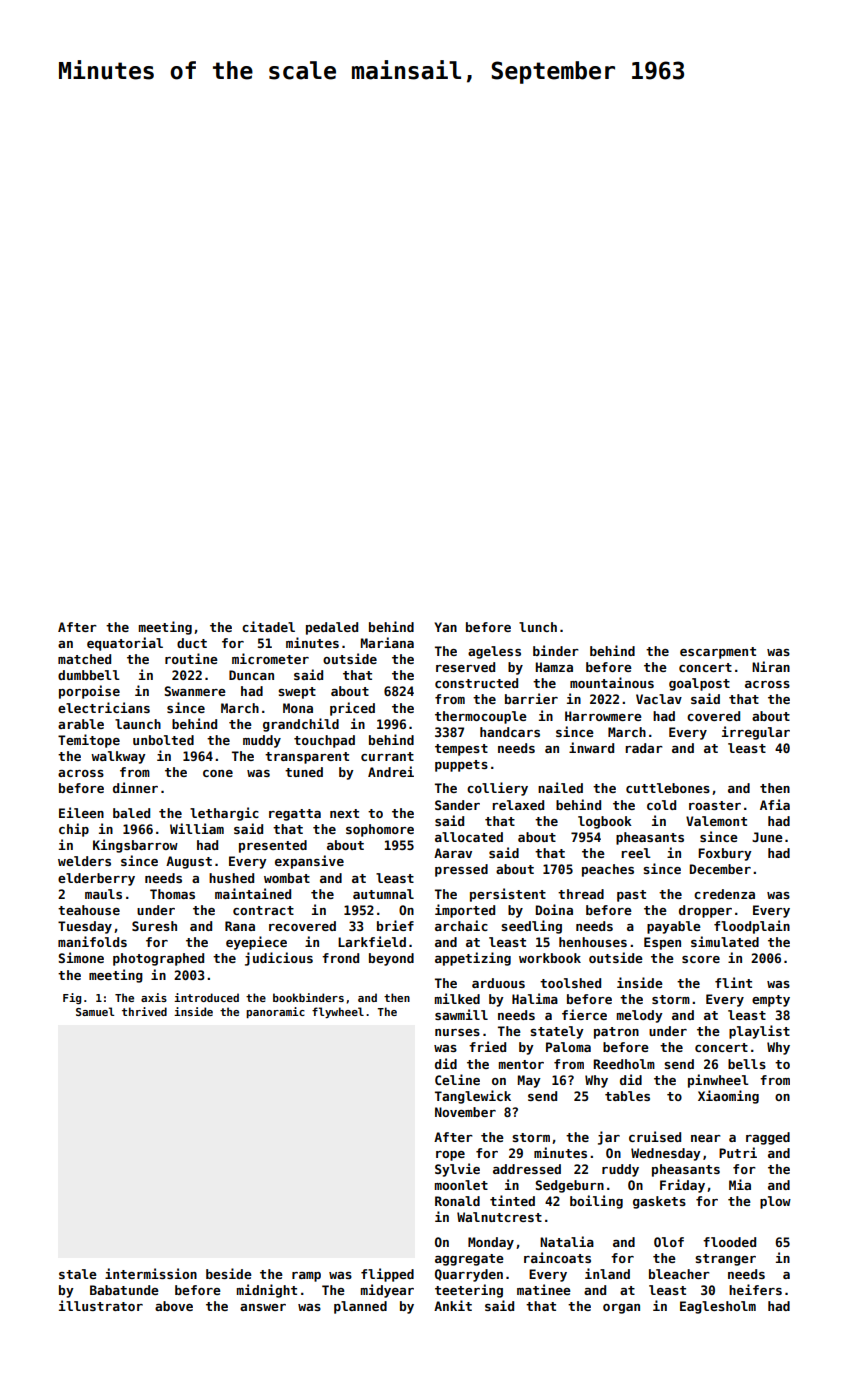  Describe the element at coordinates (538, 627) in the page. I see `lunch` at that location.
